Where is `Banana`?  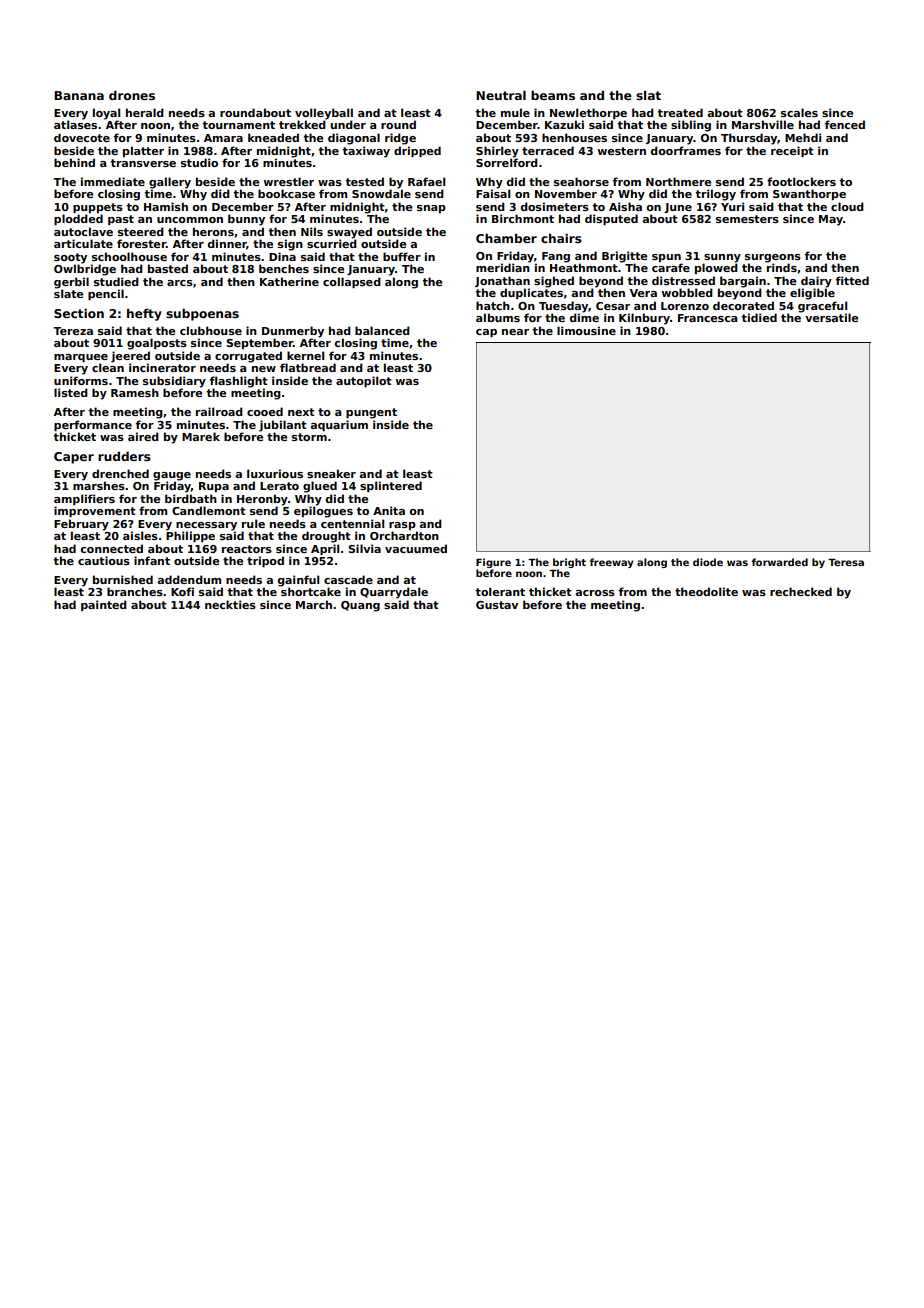
Banana is located at coordinates (79, 95).
